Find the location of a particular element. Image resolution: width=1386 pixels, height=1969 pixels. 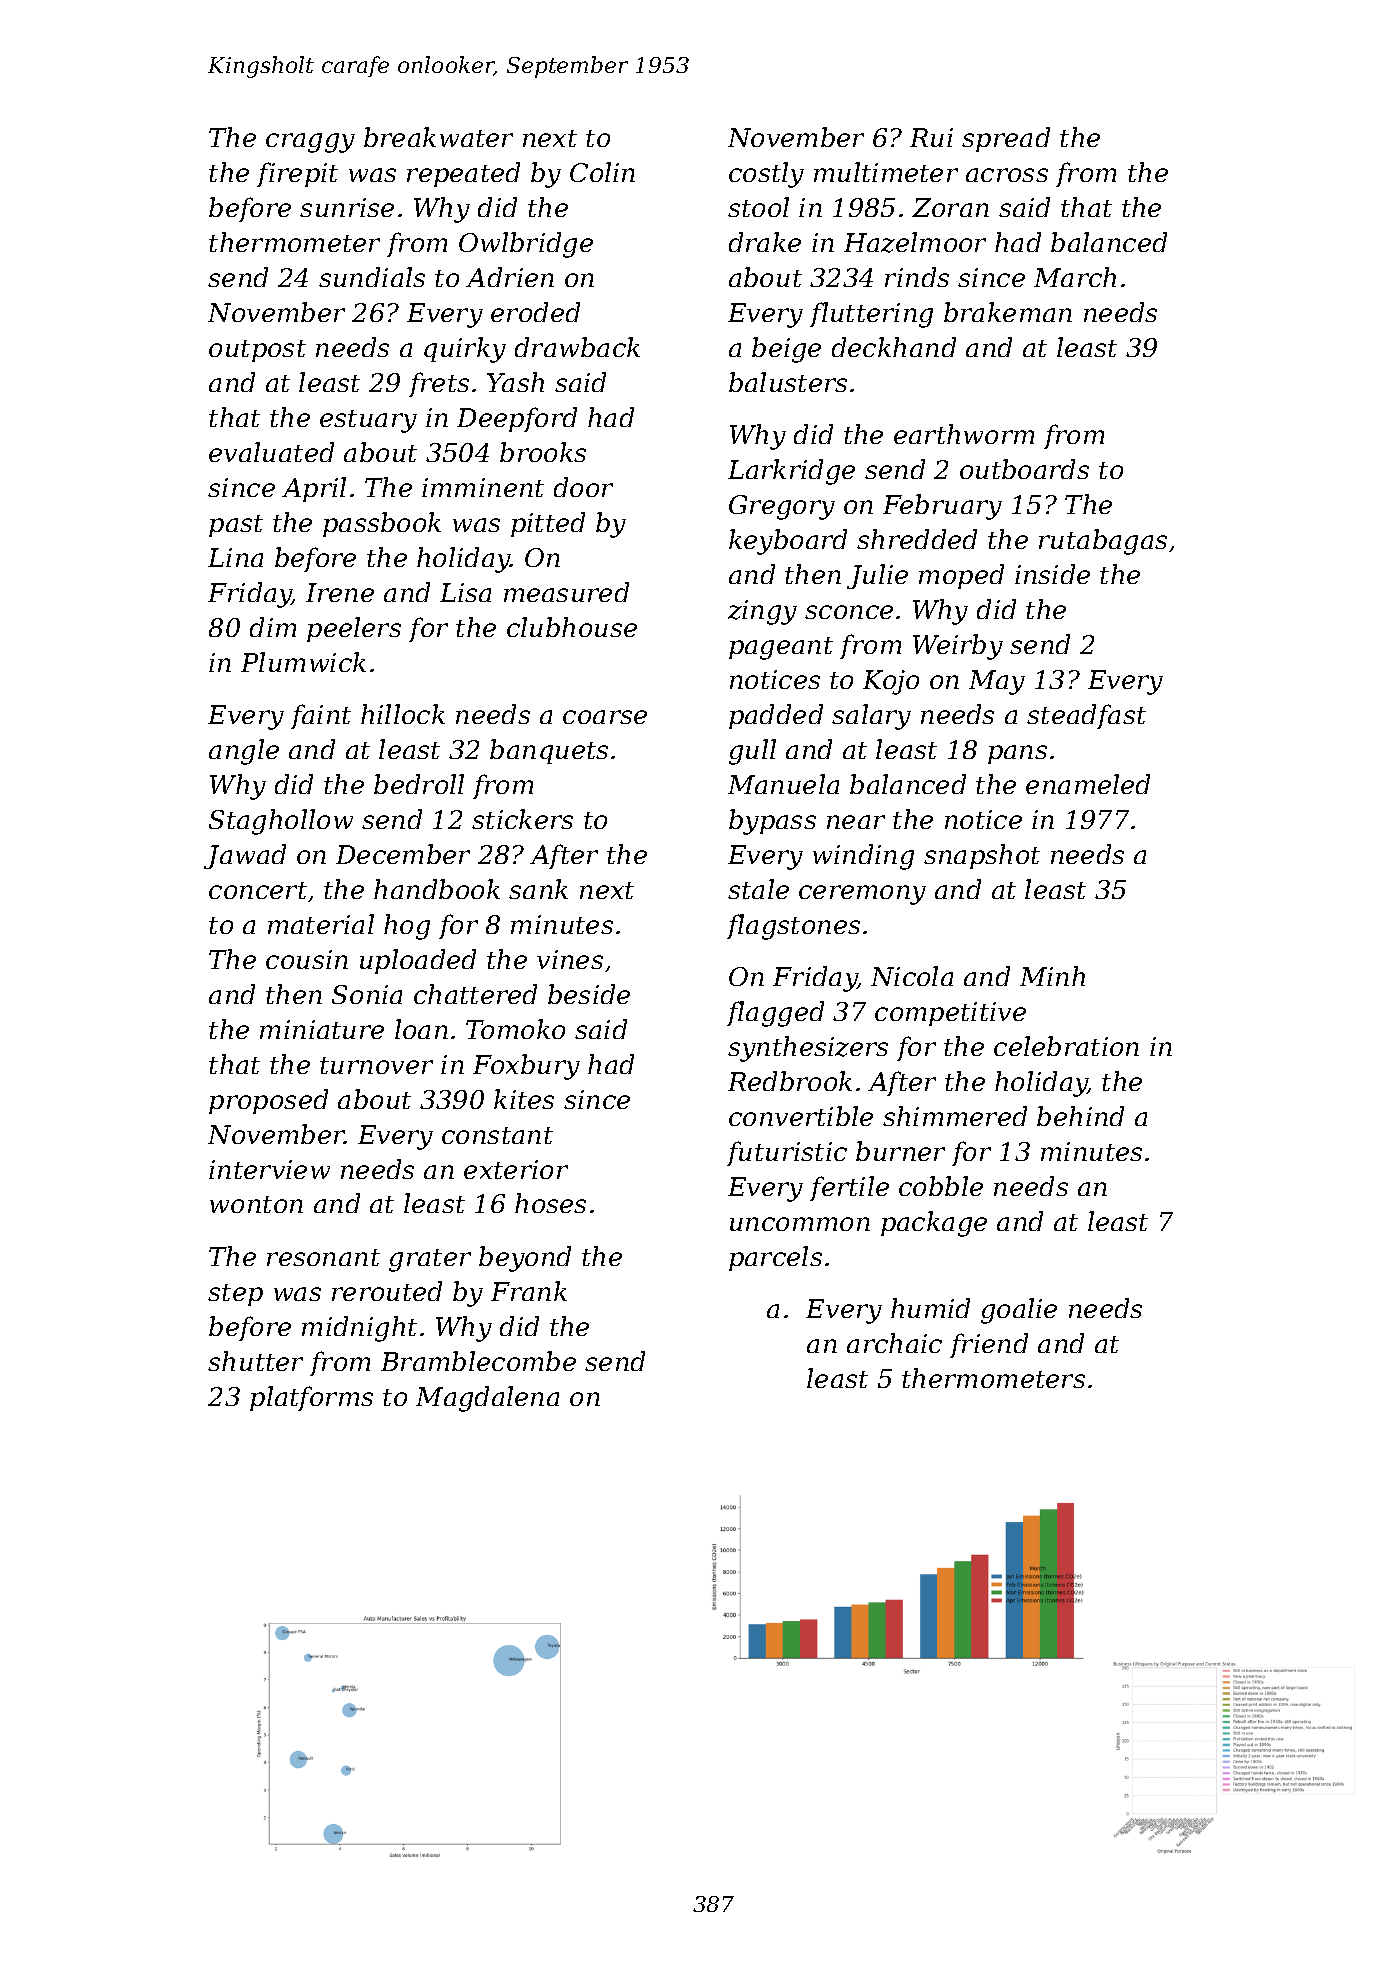

steadfast is located at coordinates (1086, 716).
